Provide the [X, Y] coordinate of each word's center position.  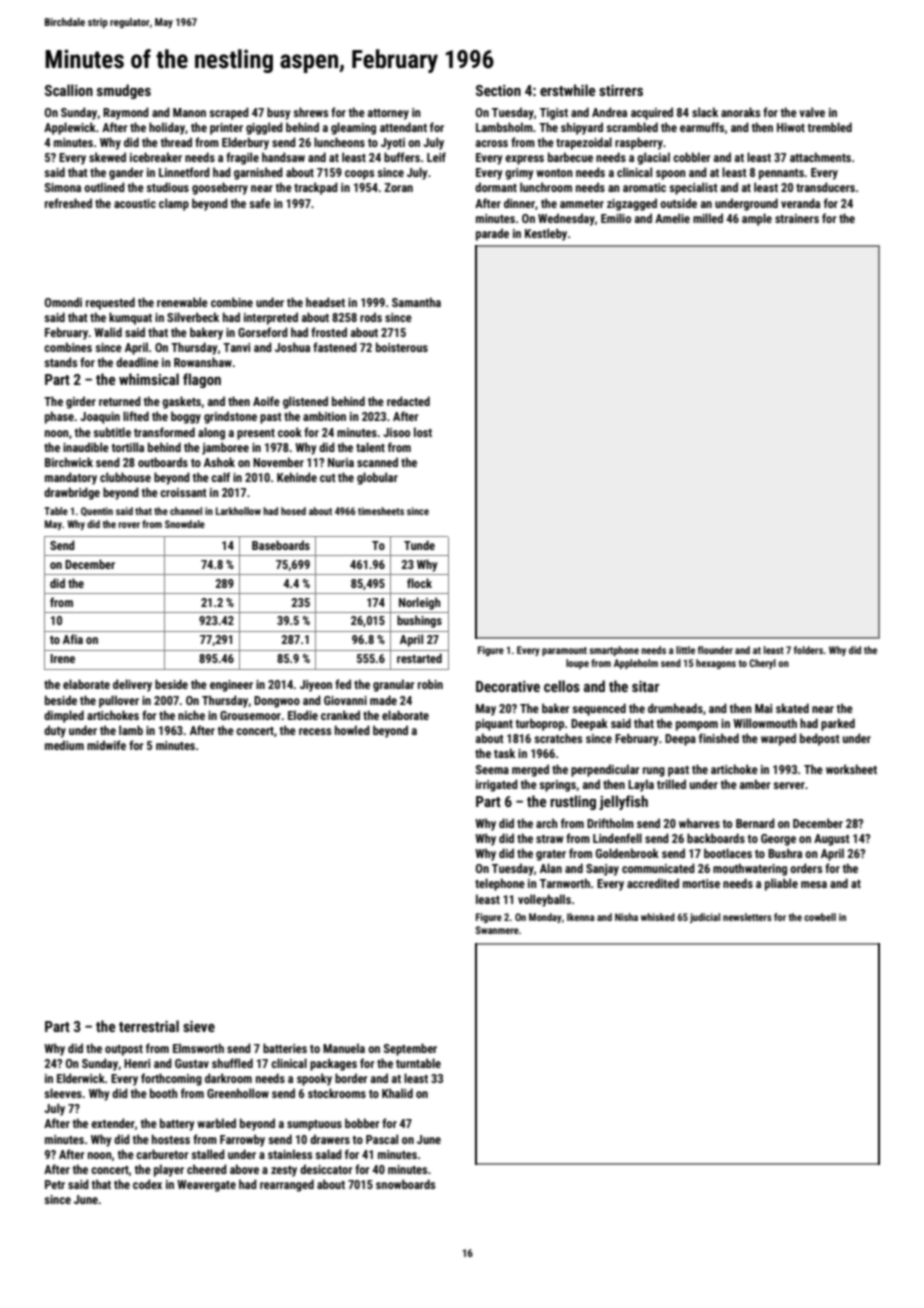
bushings [419, 621]
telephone [500, 884]
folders [808, 650]
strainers [797, 218]
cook [290, 432]
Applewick [70, 128]
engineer [231, 686]
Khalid [397, 1093]
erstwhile [567, 90]
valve [812, 112]
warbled [216, 1123]
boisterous [402, 347]
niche [191, 715]
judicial [705, 918]
